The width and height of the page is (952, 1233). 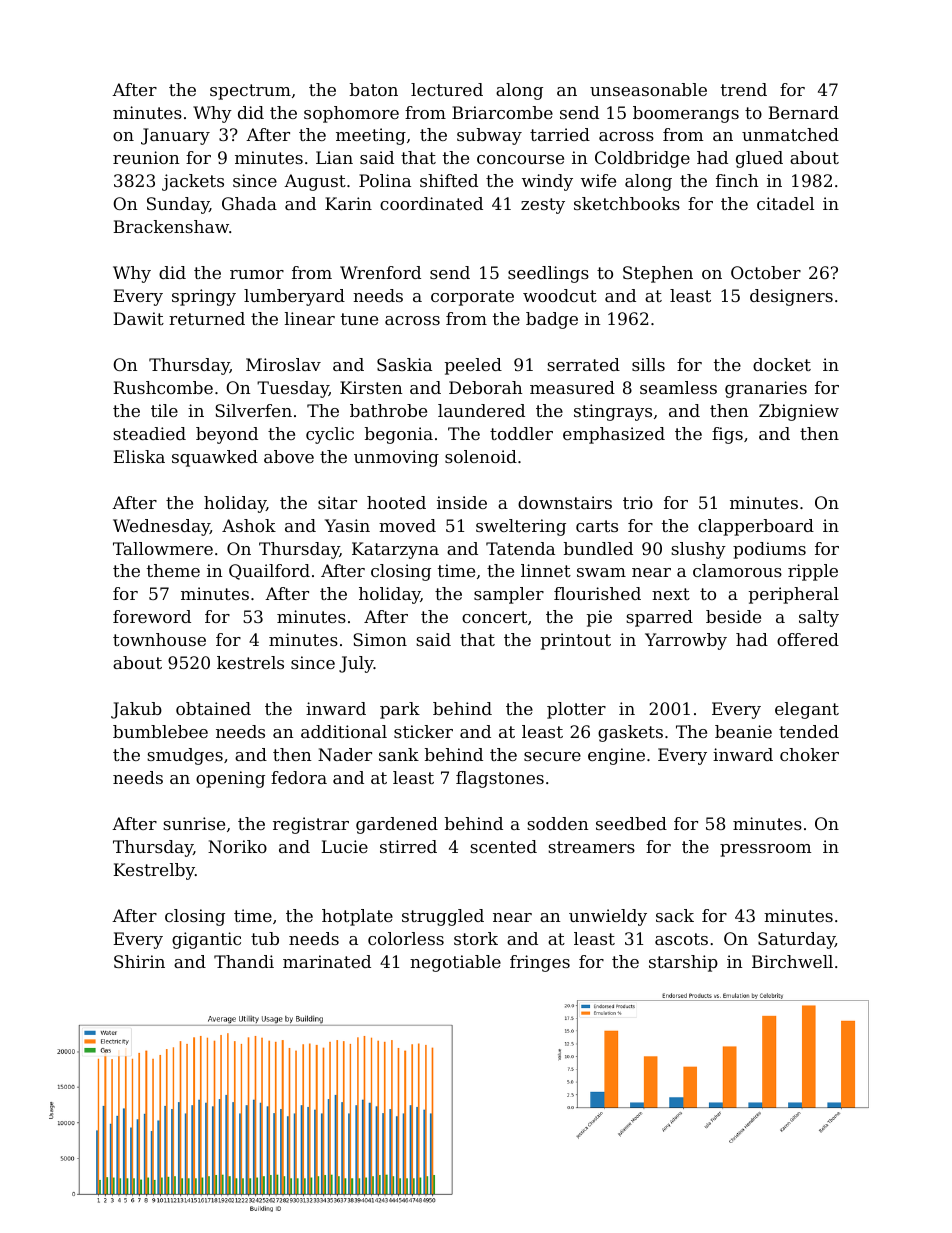 I want to click on designers, so click(x=791, y=297).
